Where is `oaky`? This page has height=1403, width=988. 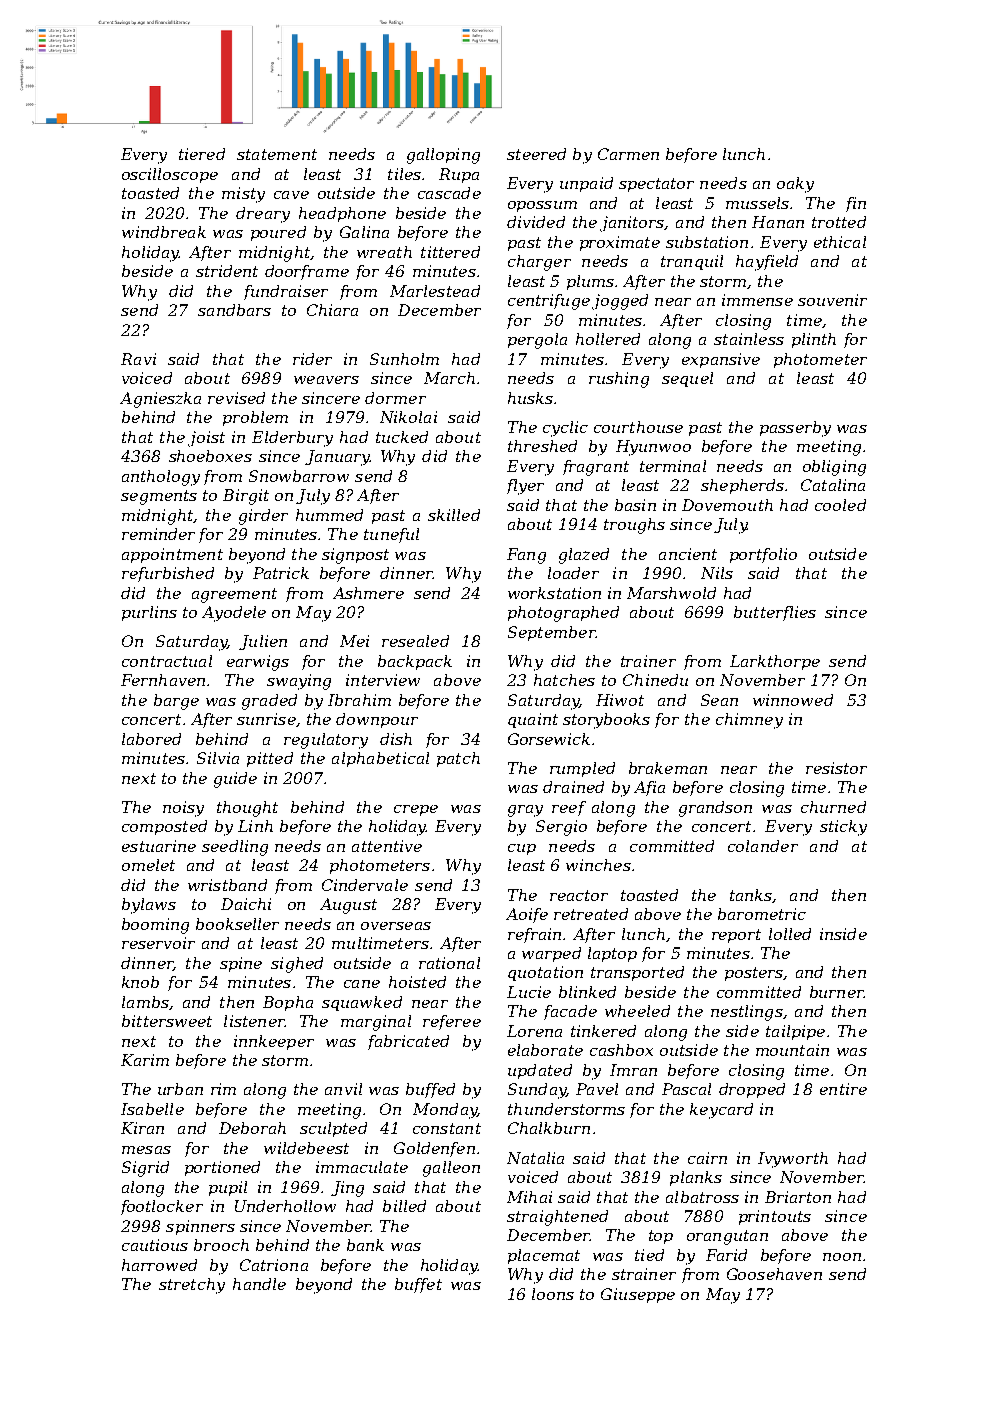
oaky is located at coordinates (795, 185).
